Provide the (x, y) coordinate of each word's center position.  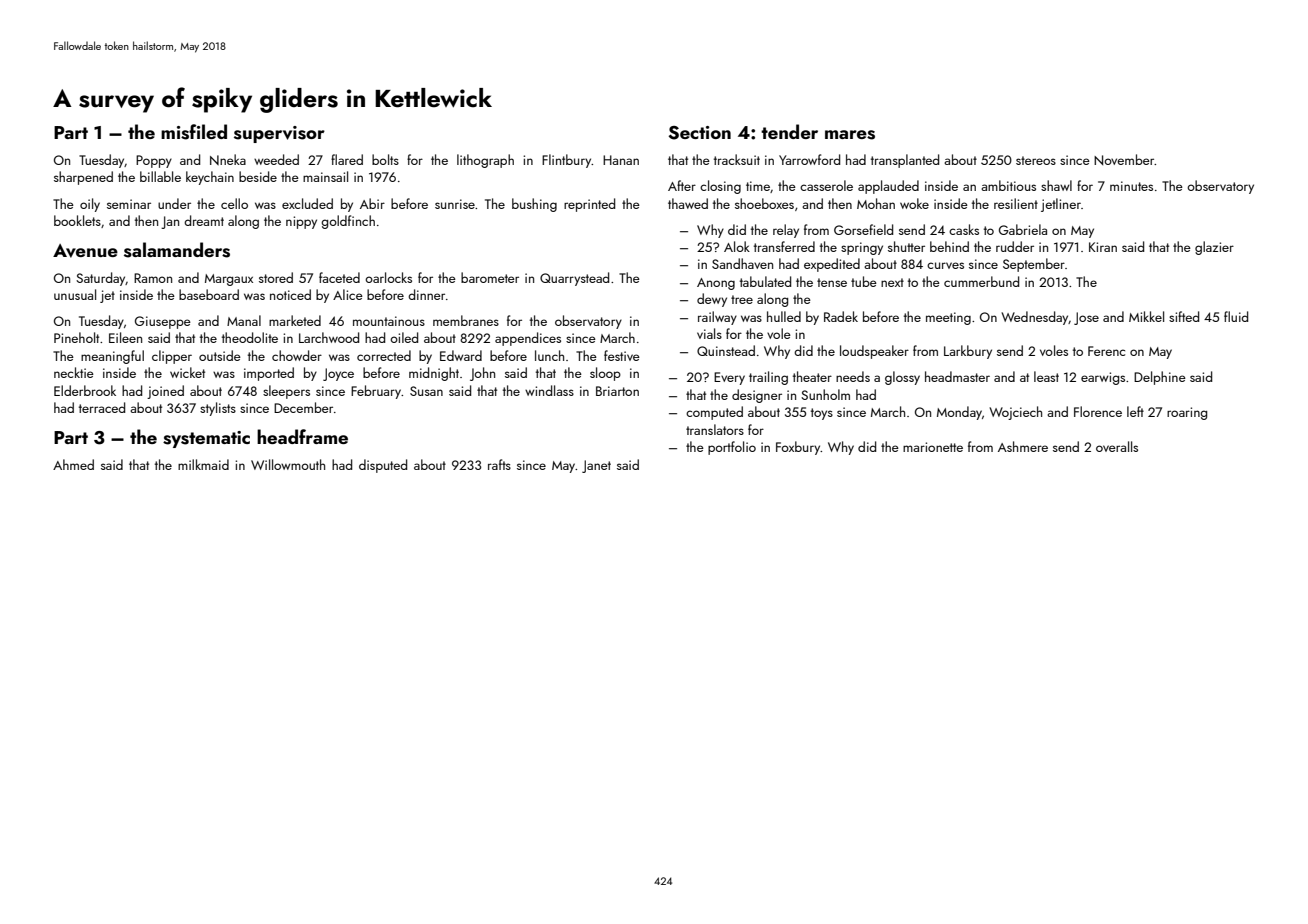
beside (258, 176)
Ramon (153, 278)
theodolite (250, 337)
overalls (1117, 446)
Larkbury (968, 352)
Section (700, 133)
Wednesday (1035, 318)
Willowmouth (288, 464)
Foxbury (798, 448)
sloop (605, 374)
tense (832, 282)
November (1124, 159)
